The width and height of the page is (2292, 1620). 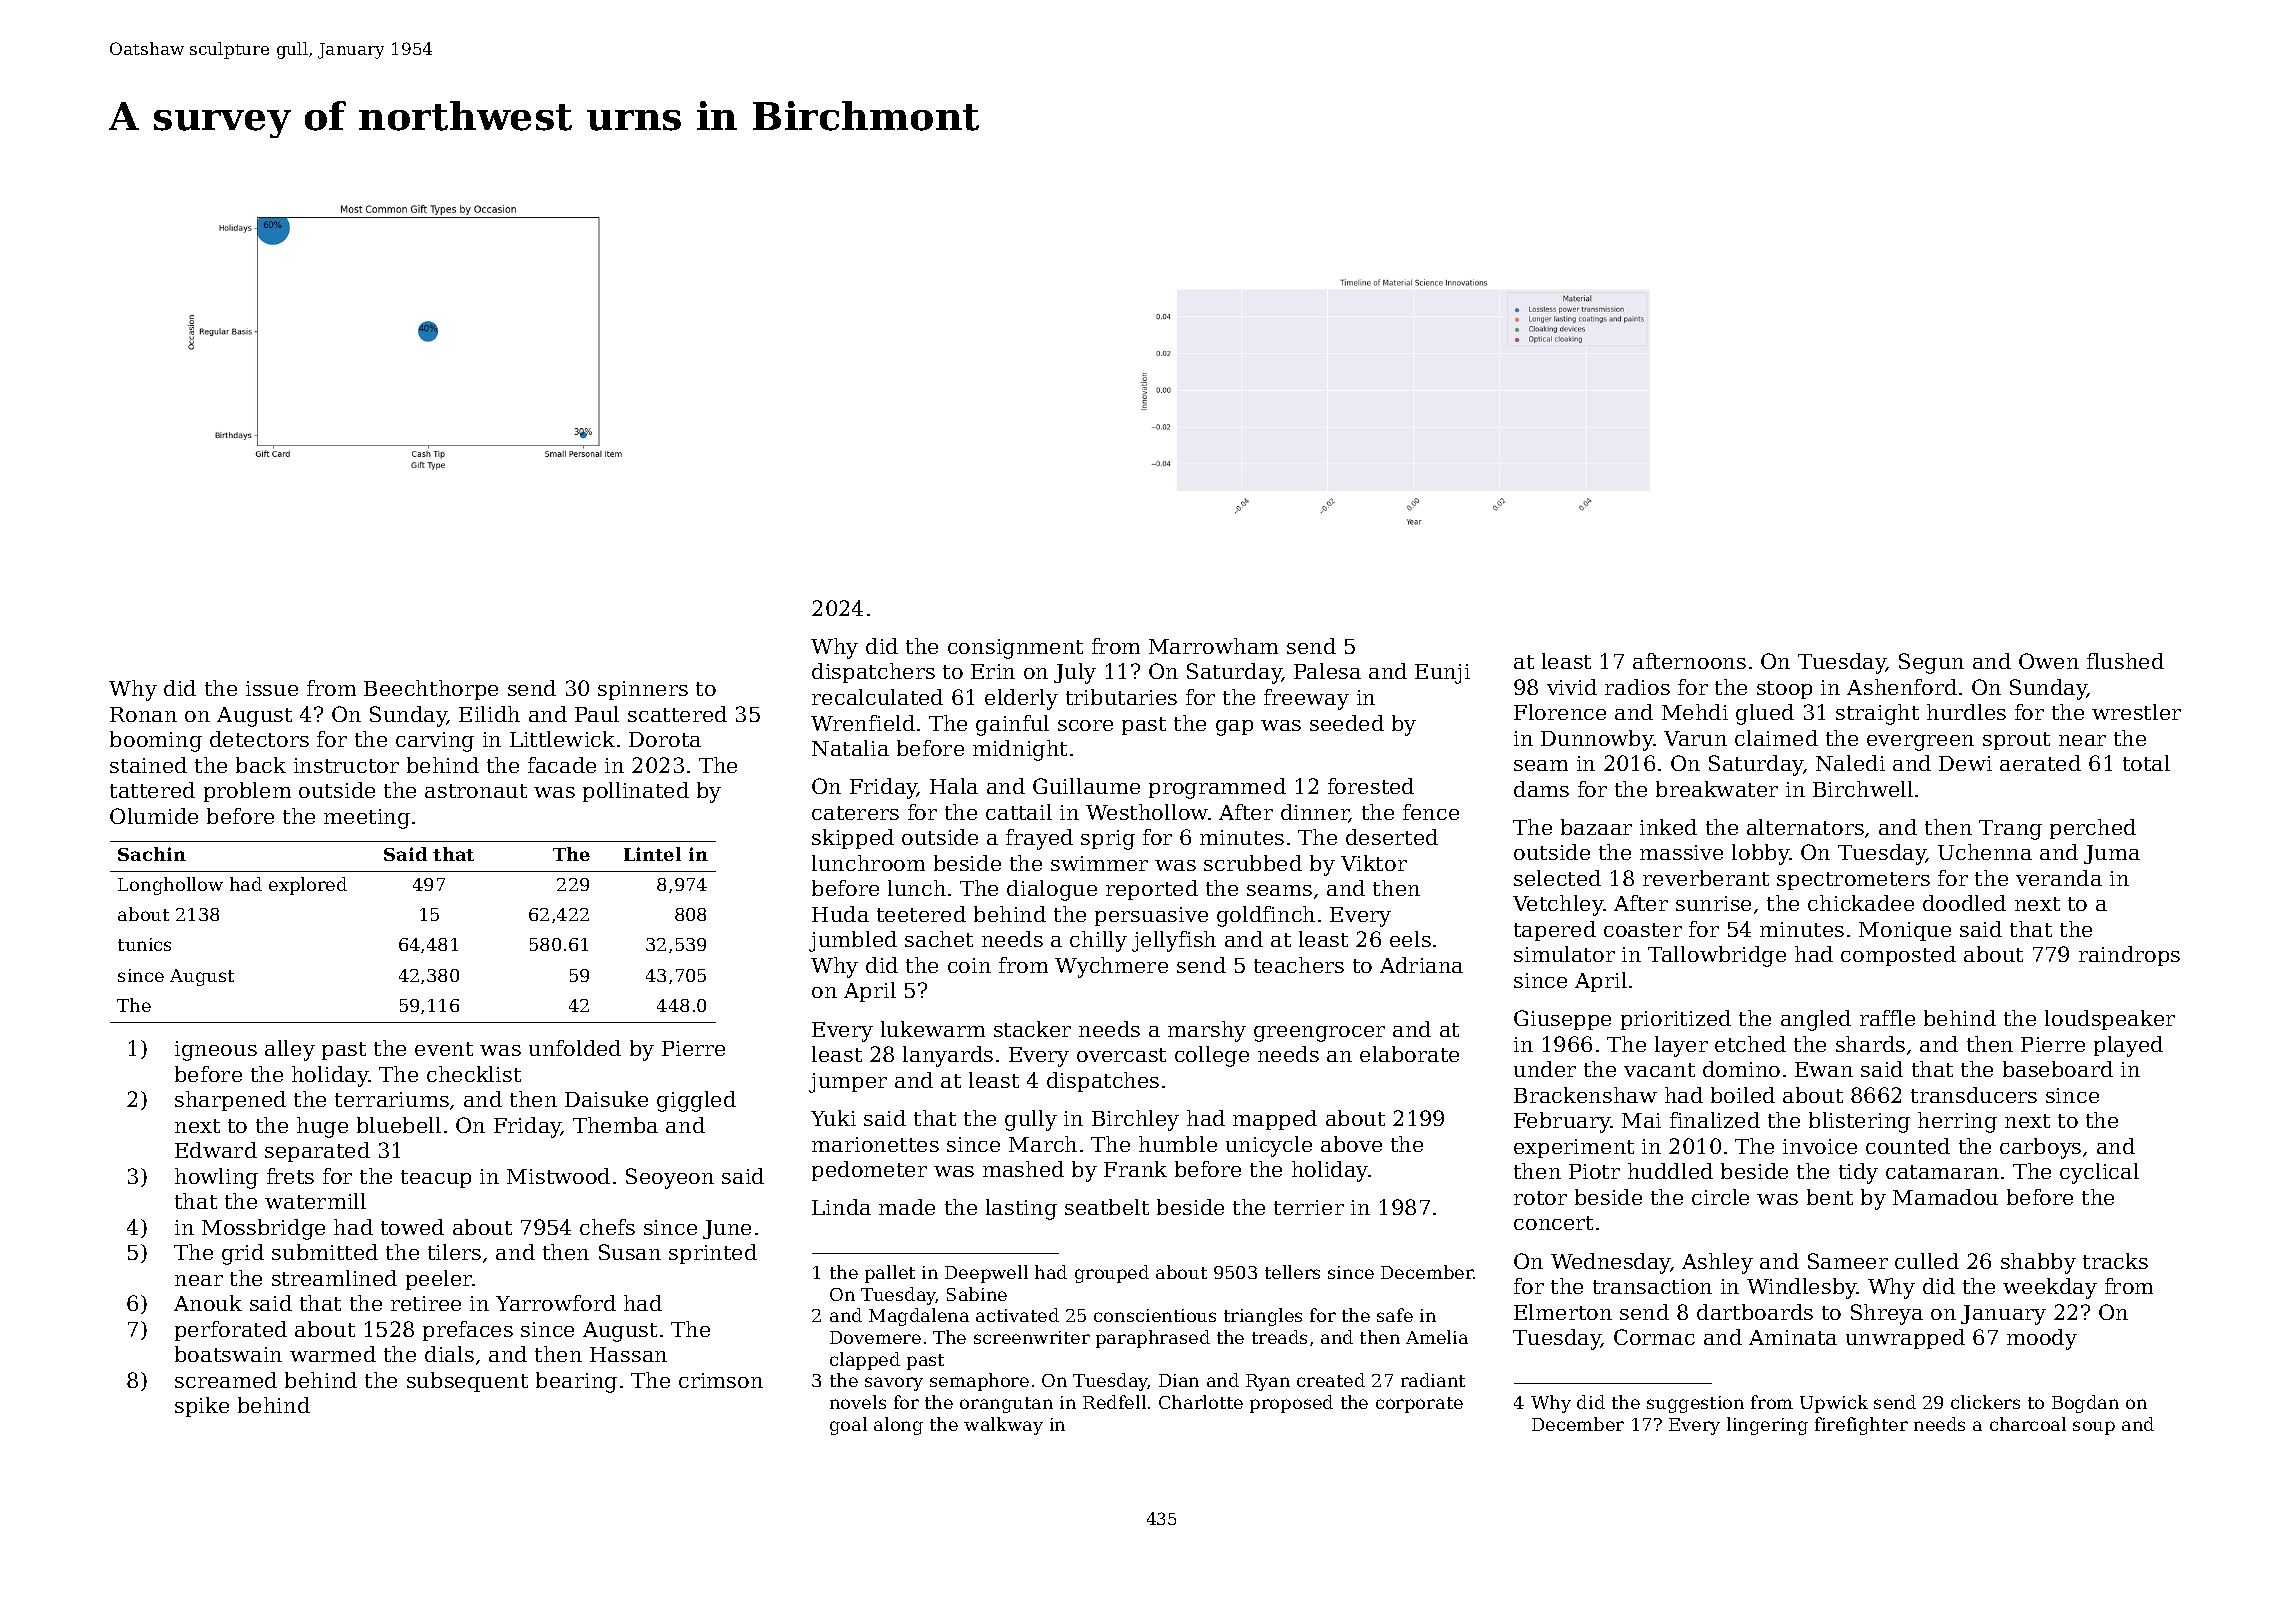 I want to click on pedometer, so click(x=869, y=1171).
